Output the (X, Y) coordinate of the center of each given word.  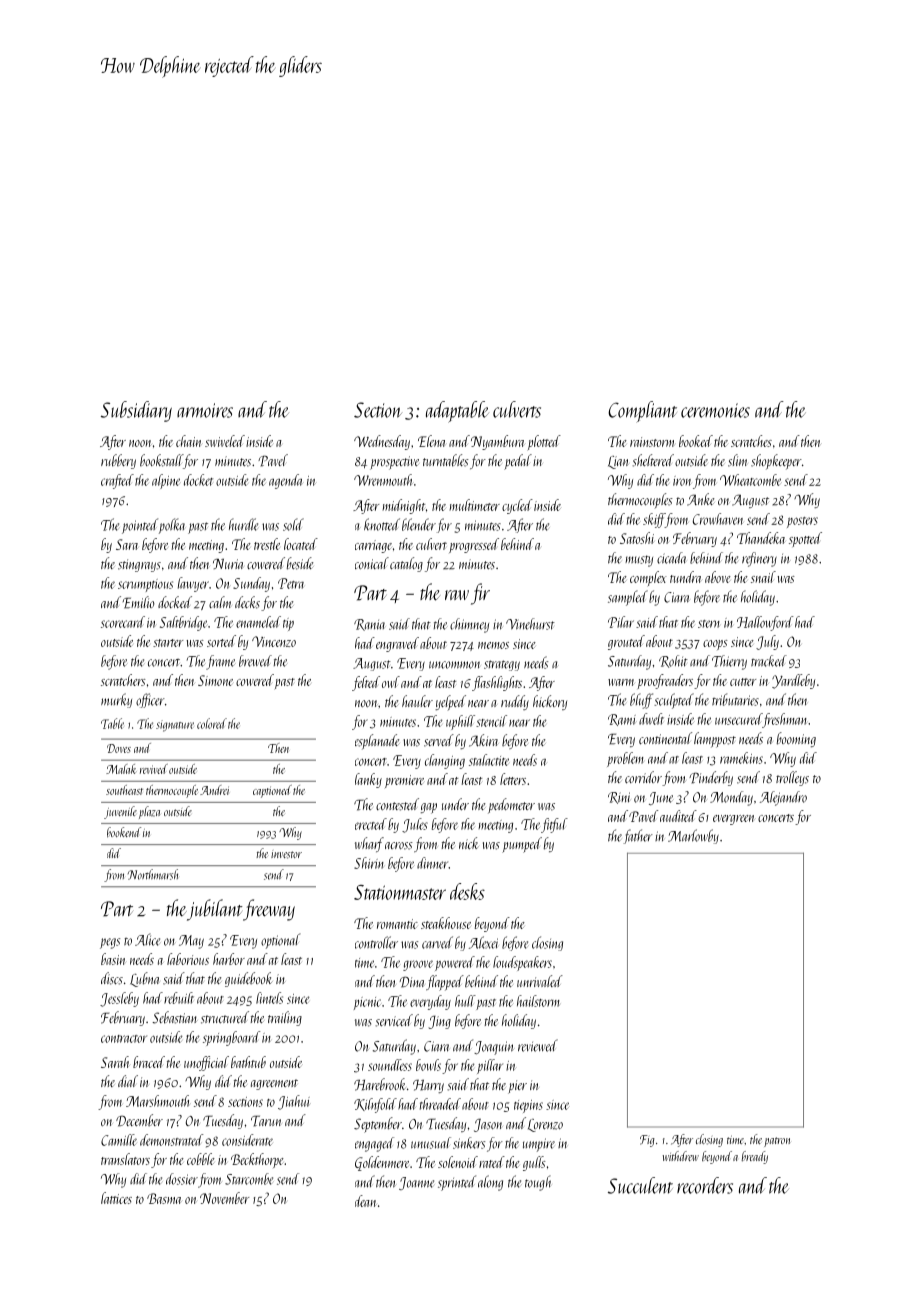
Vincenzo (274, 641)
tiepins (528, 1106)
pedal (518, 462)
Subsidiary (136, 411)
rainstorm (652, 442)
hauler (417, 701)
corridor (643, 777)
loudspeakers (522, 963)
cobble (201, 1159)
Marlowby (693, 836)
